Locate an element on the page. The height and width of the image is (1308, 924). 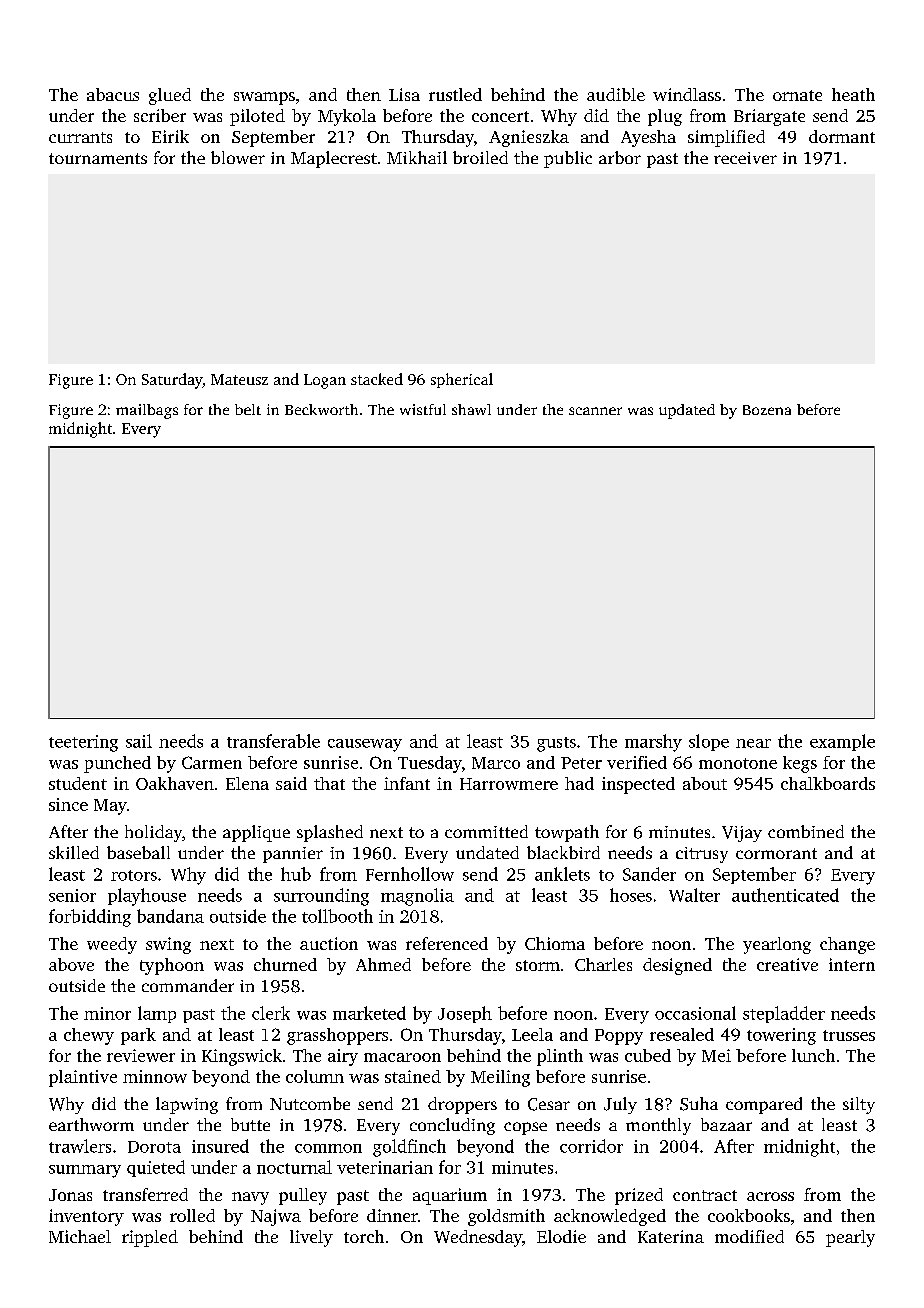
Marco is located at coordinates (496, 763).
